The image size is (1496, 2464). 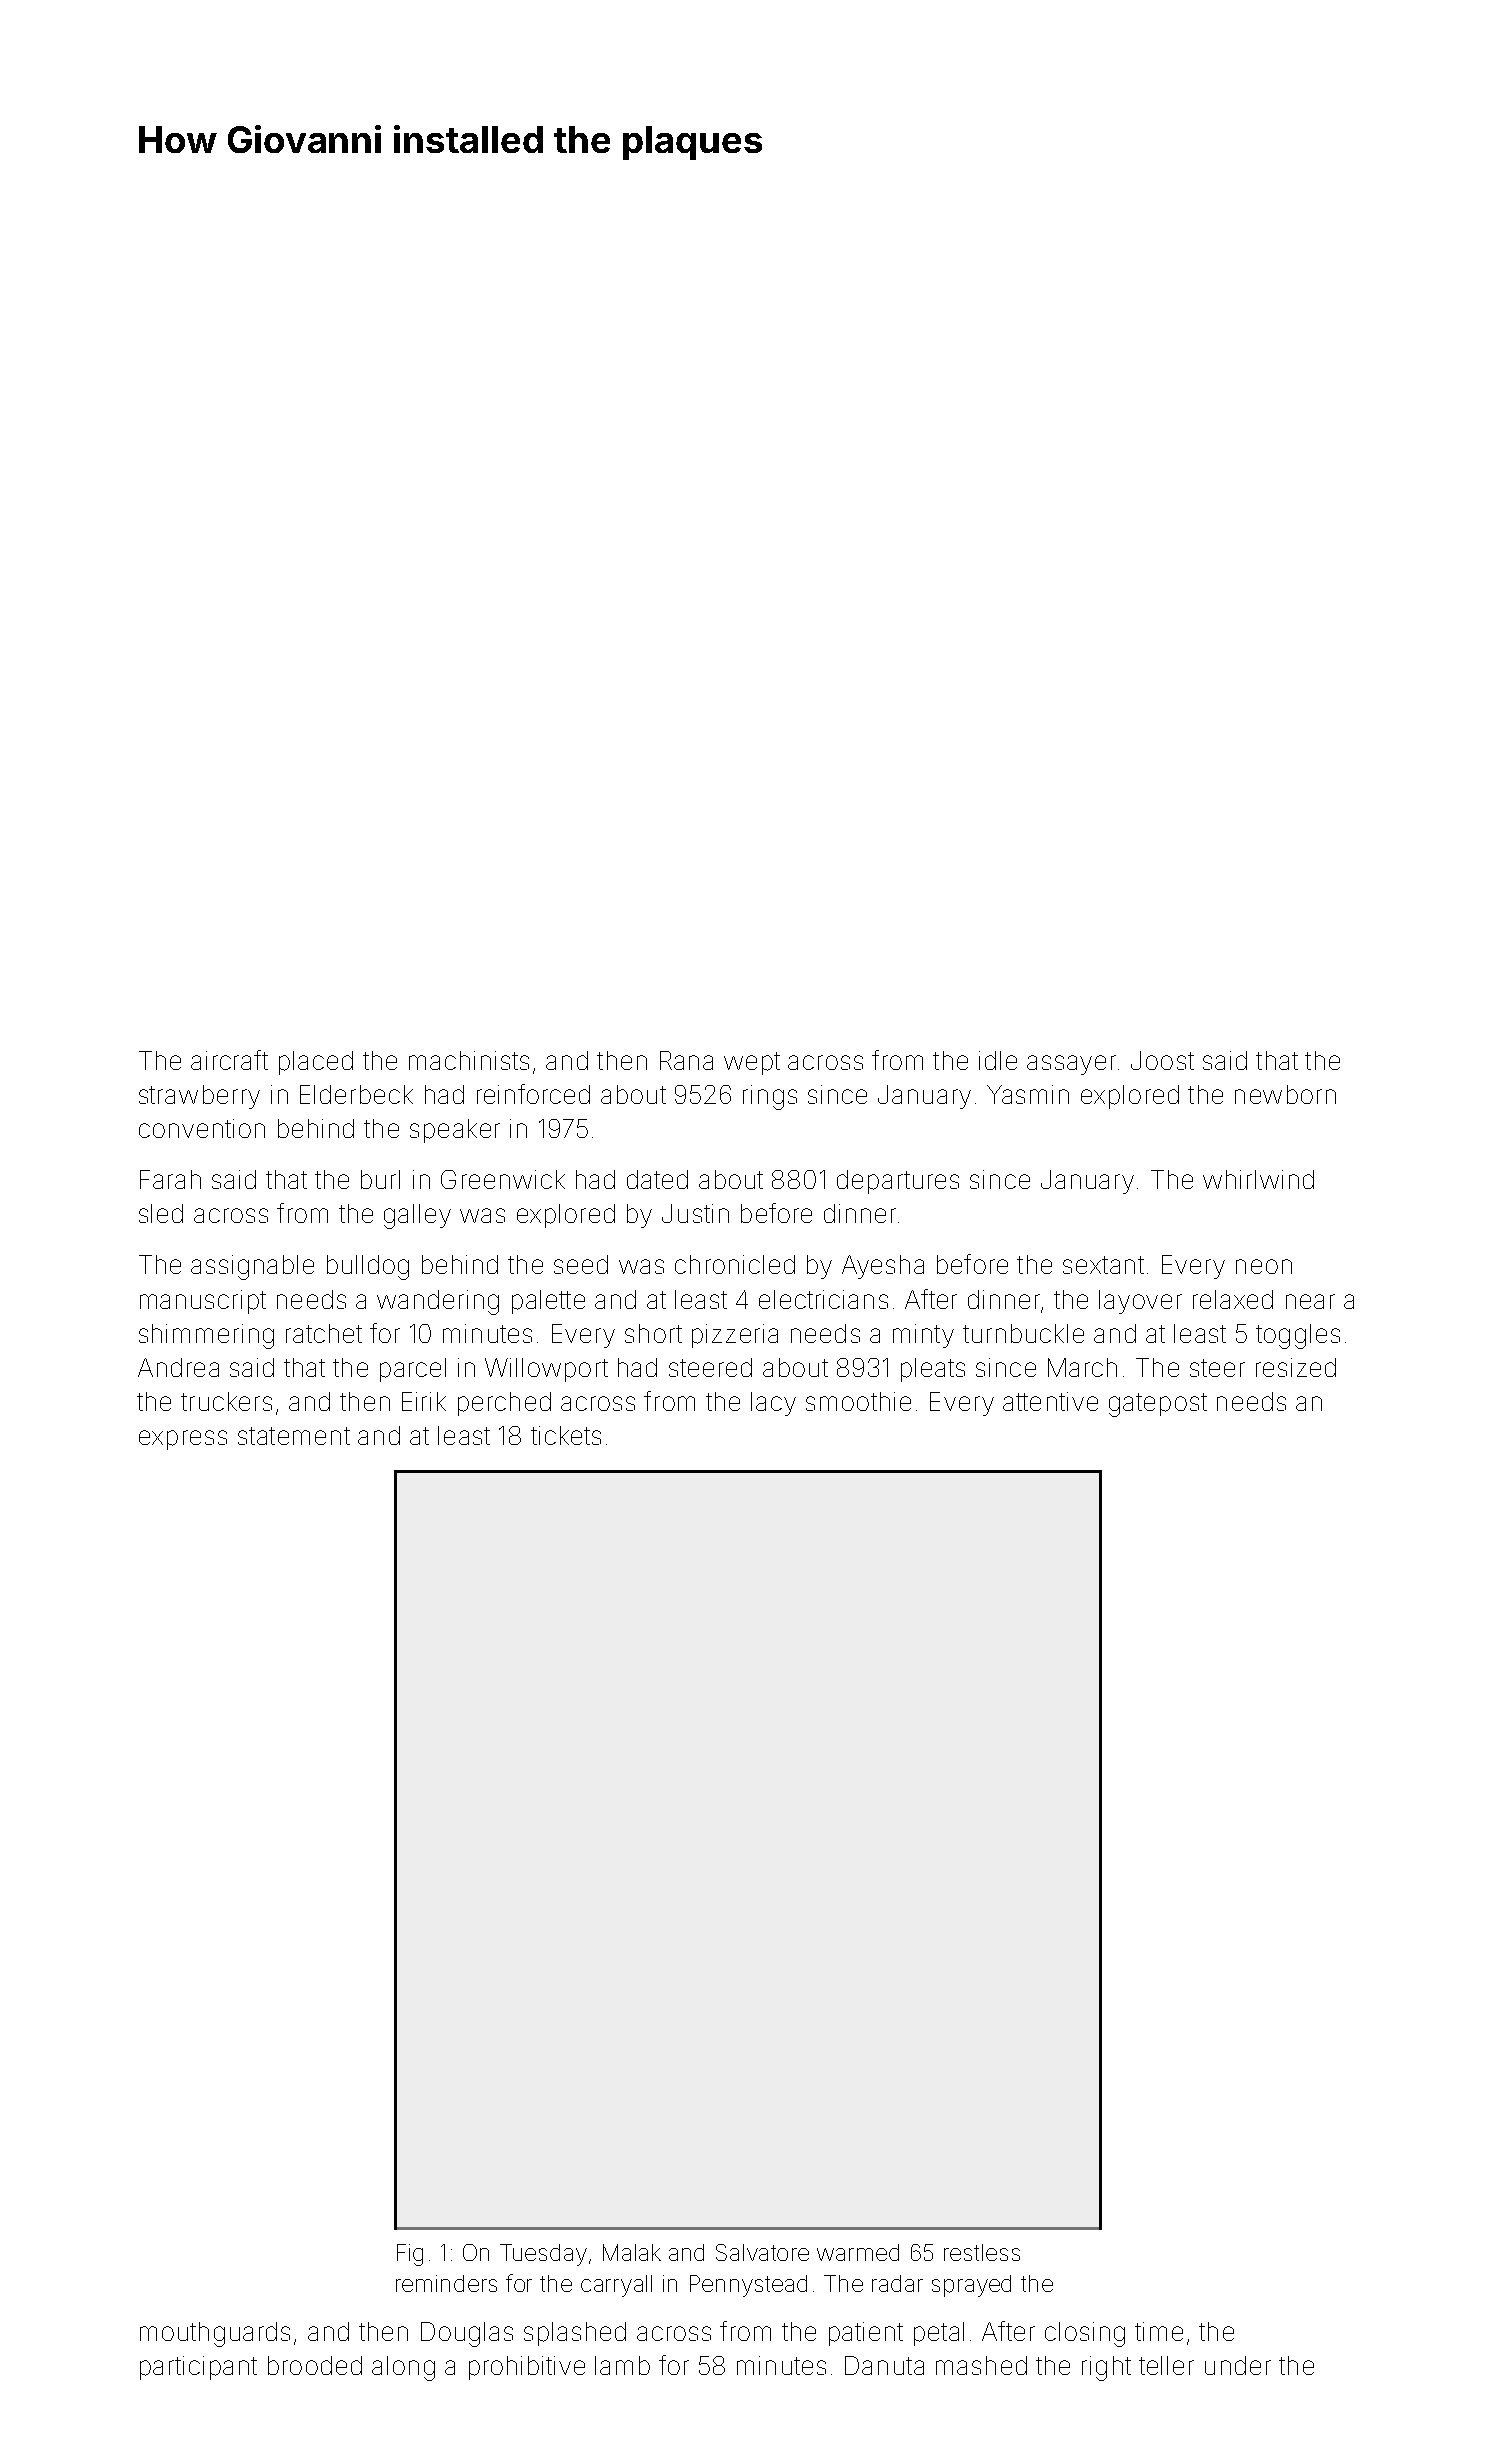 I want to click on lacy, so click(x=773, y=1404).
